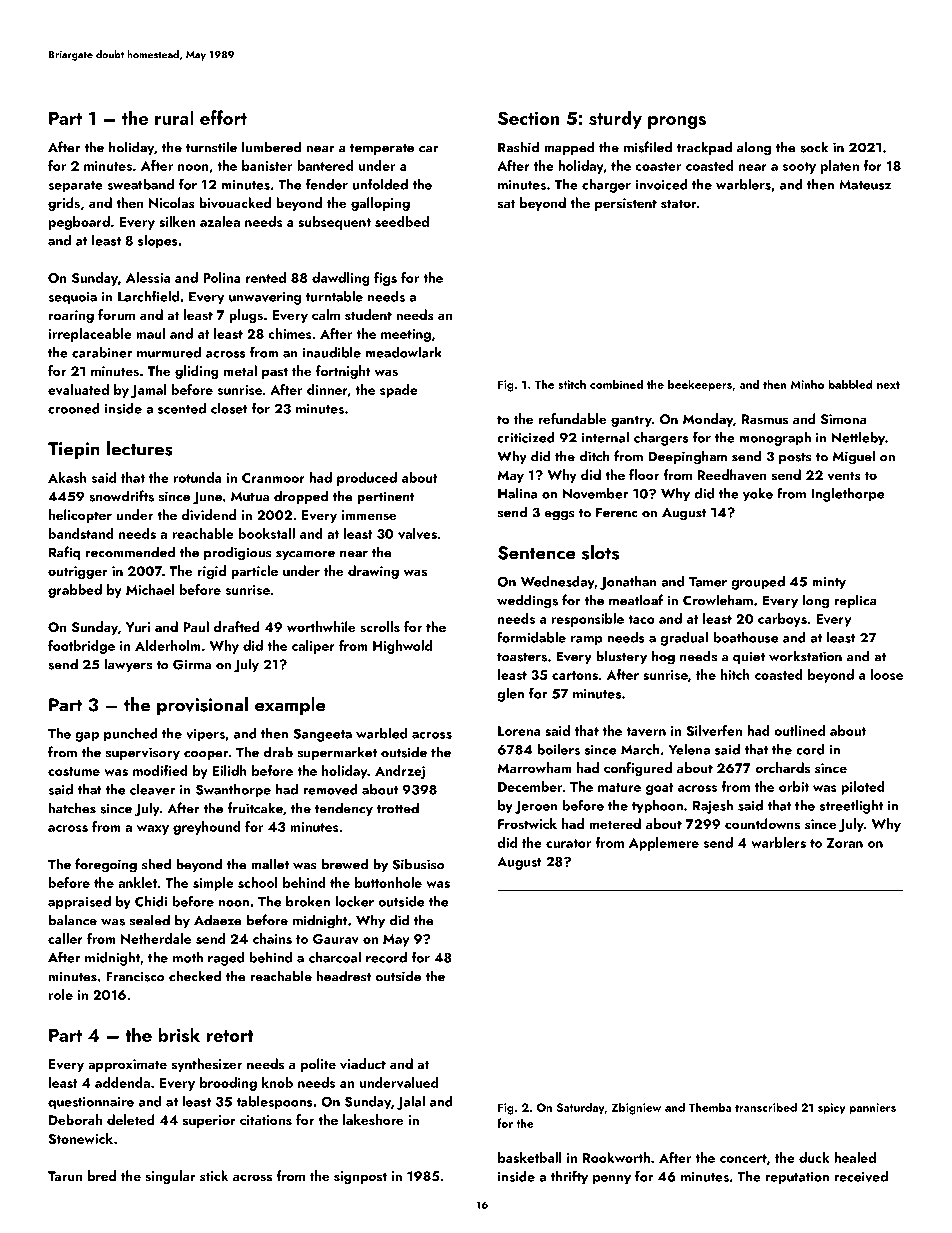 The width and height of the screenshot is (952, 1233). I want to click on grabbed, so click(75, 591).
